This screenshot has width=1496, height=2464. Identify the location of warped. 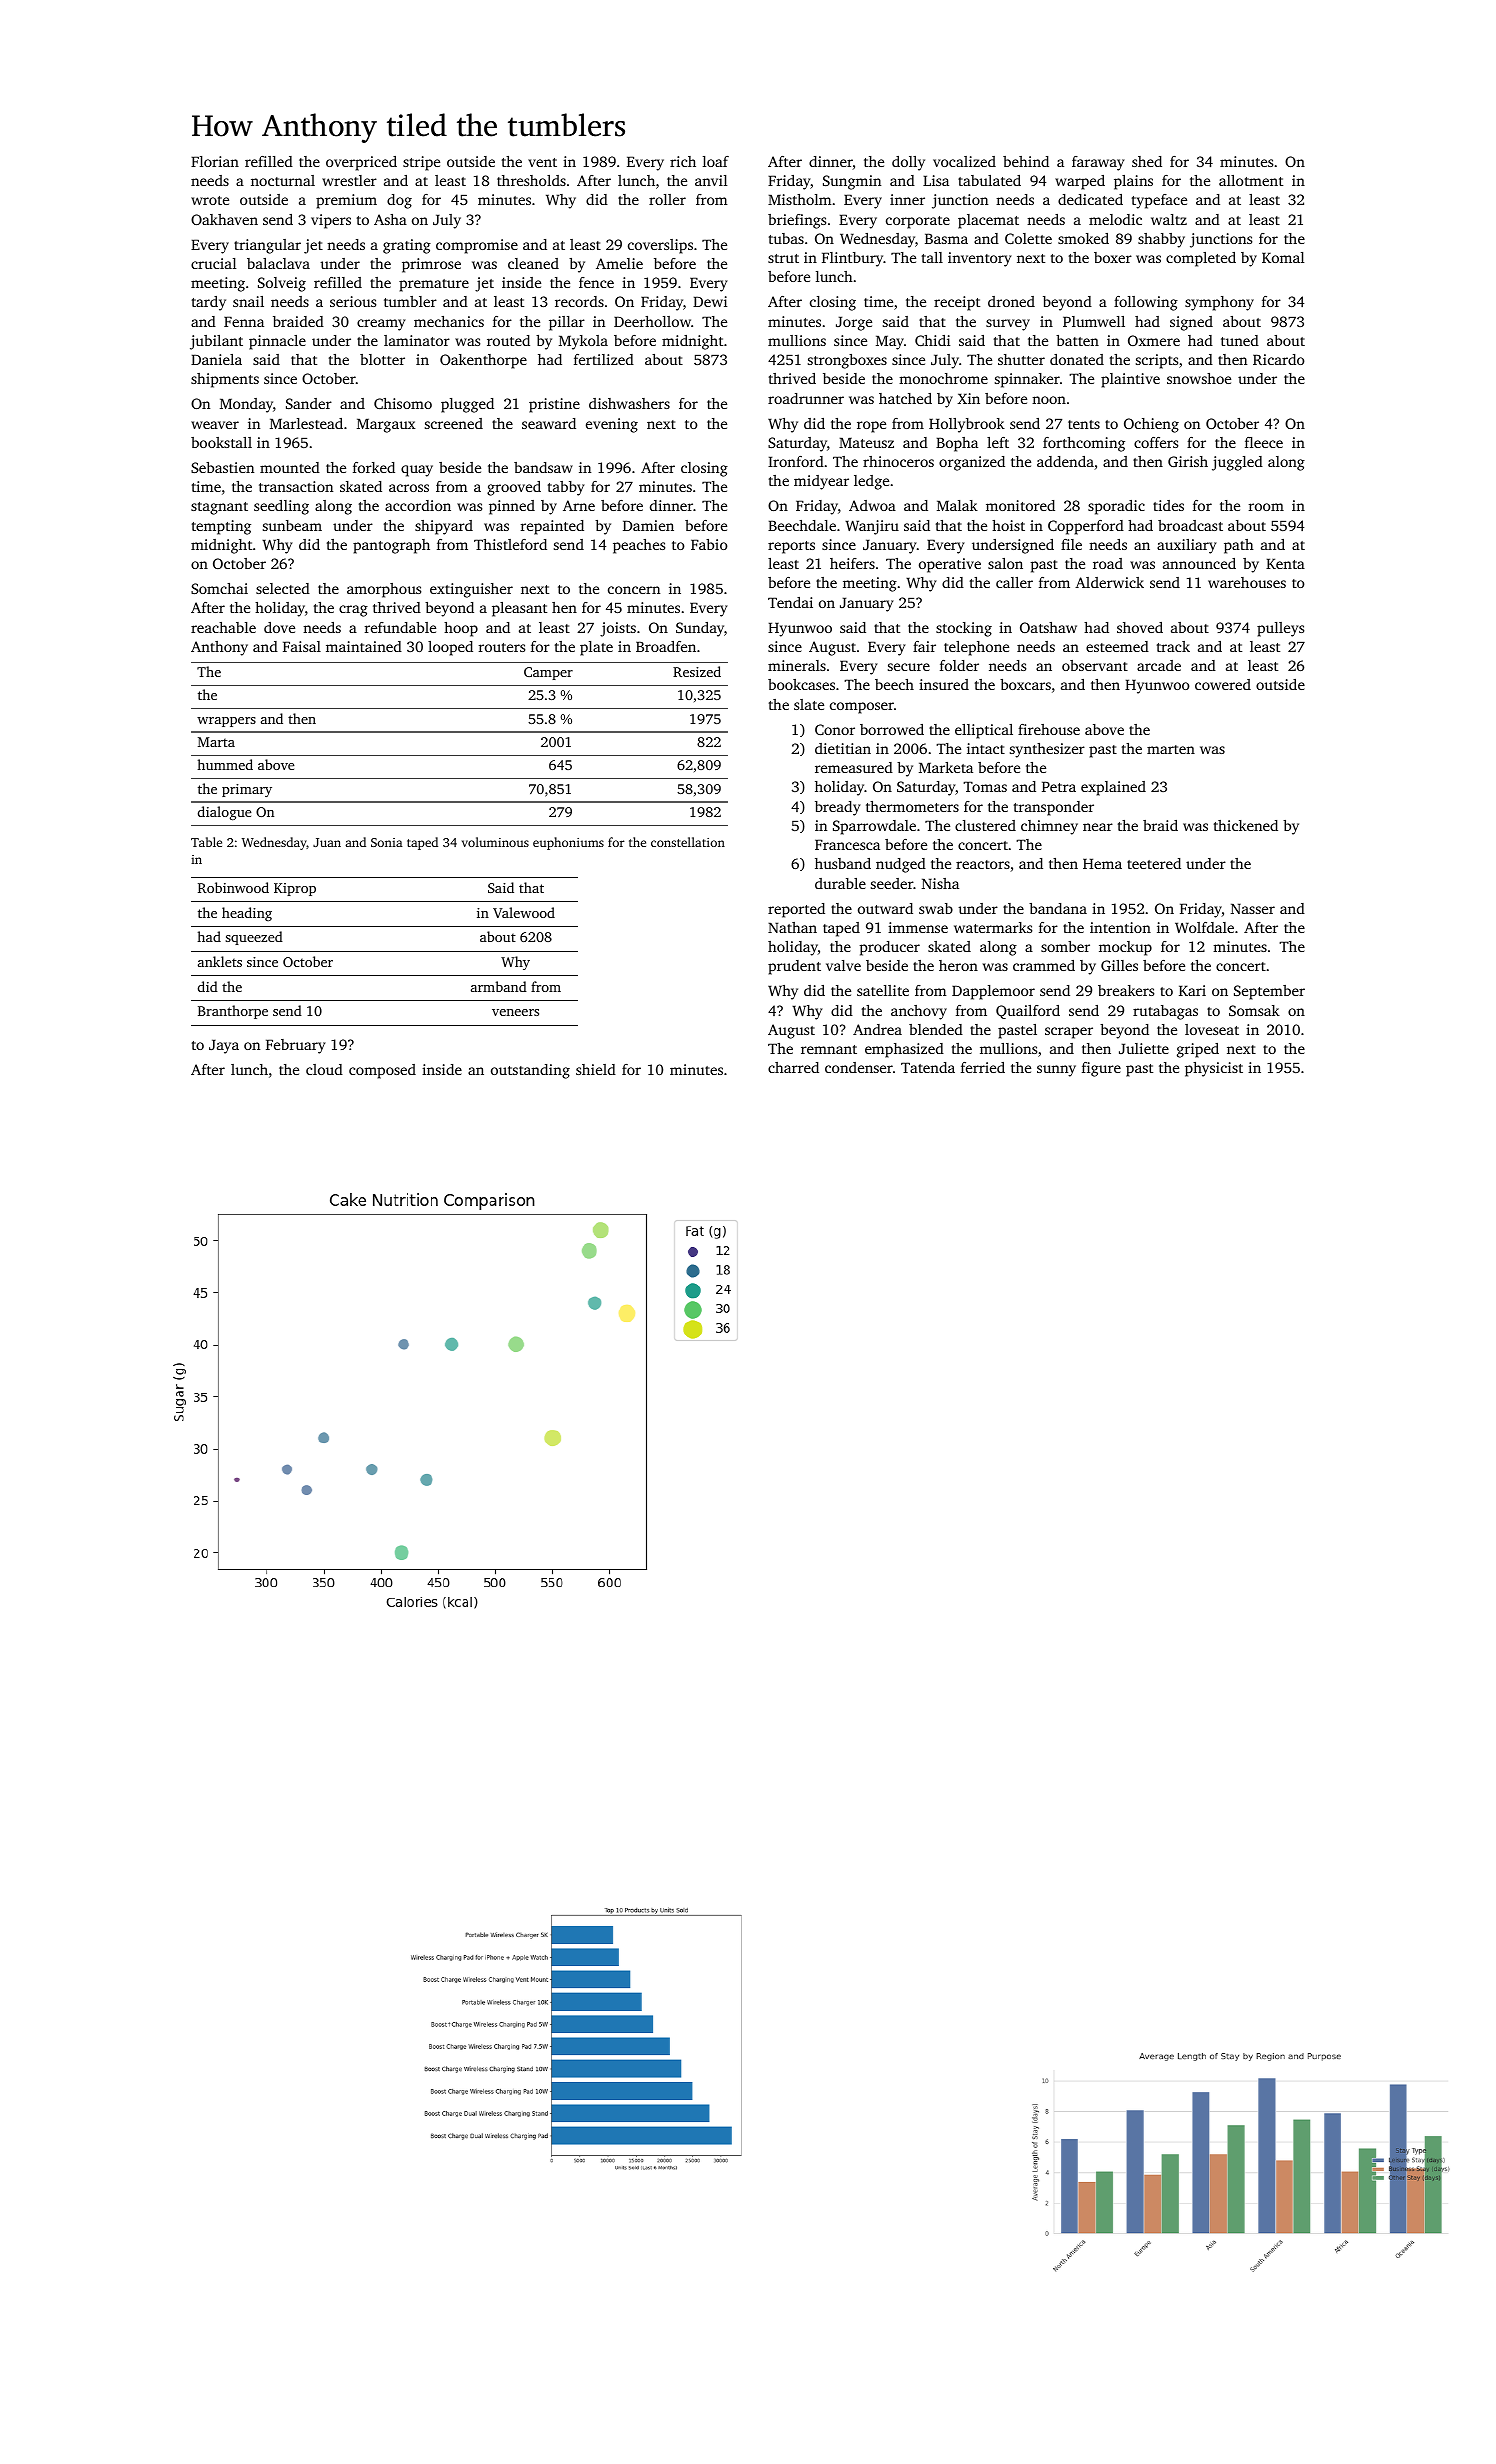
(1080, 182).
